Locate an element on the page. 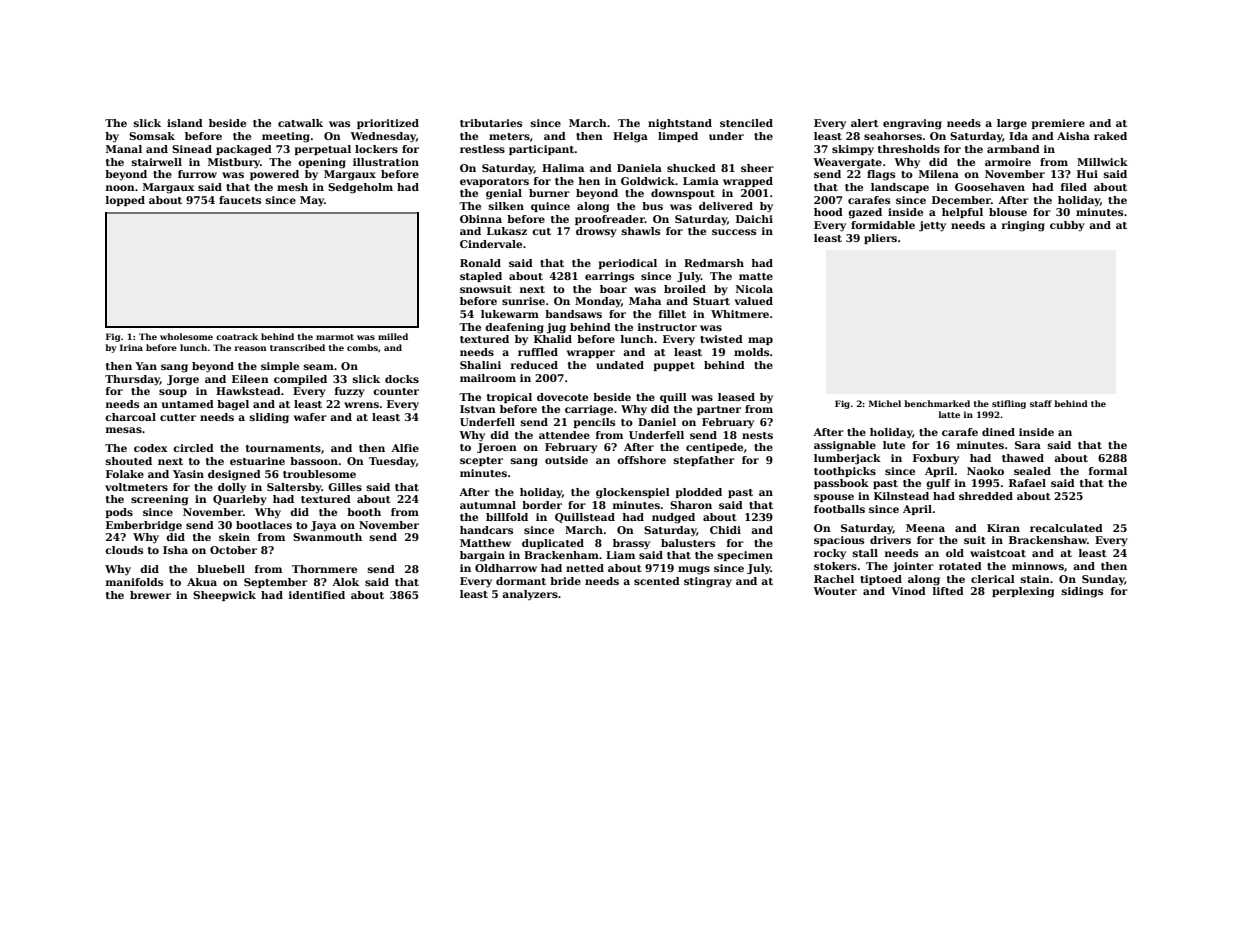 This image has width=1233, height=952. cubby is located at coordinates (1067, 226).
